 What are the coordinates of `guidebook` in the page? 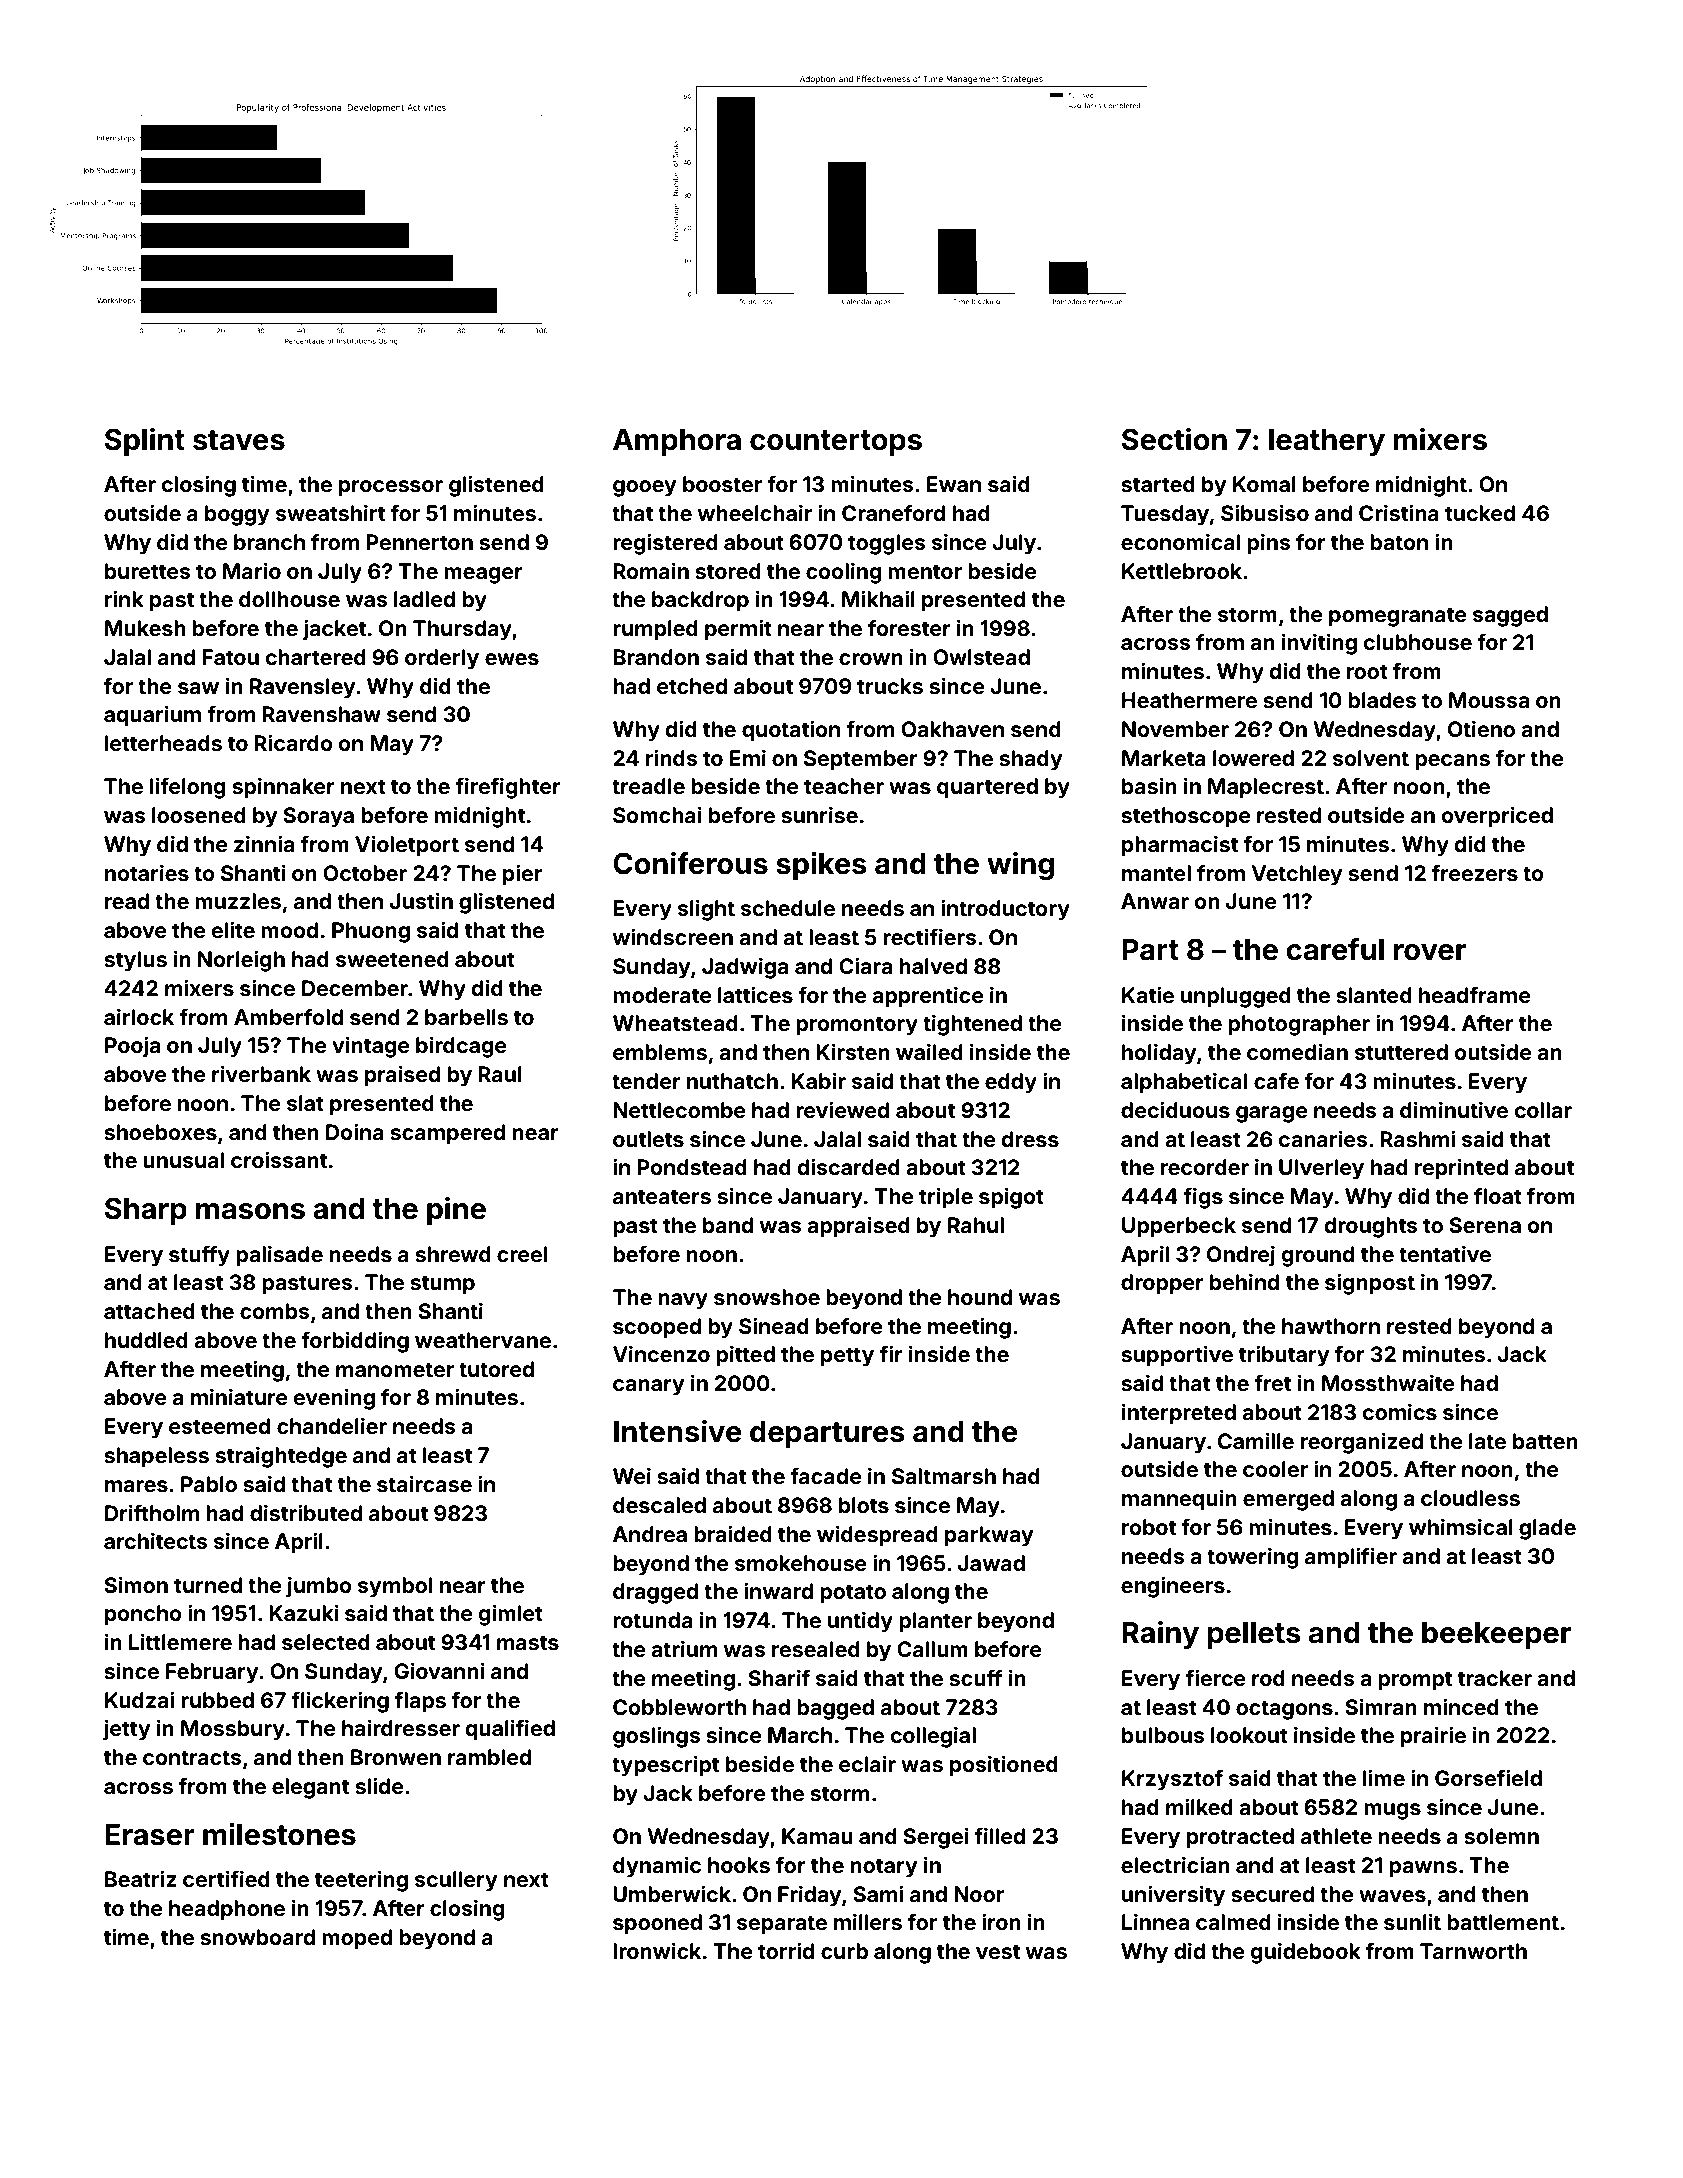 It's located at (1306, 1953).
